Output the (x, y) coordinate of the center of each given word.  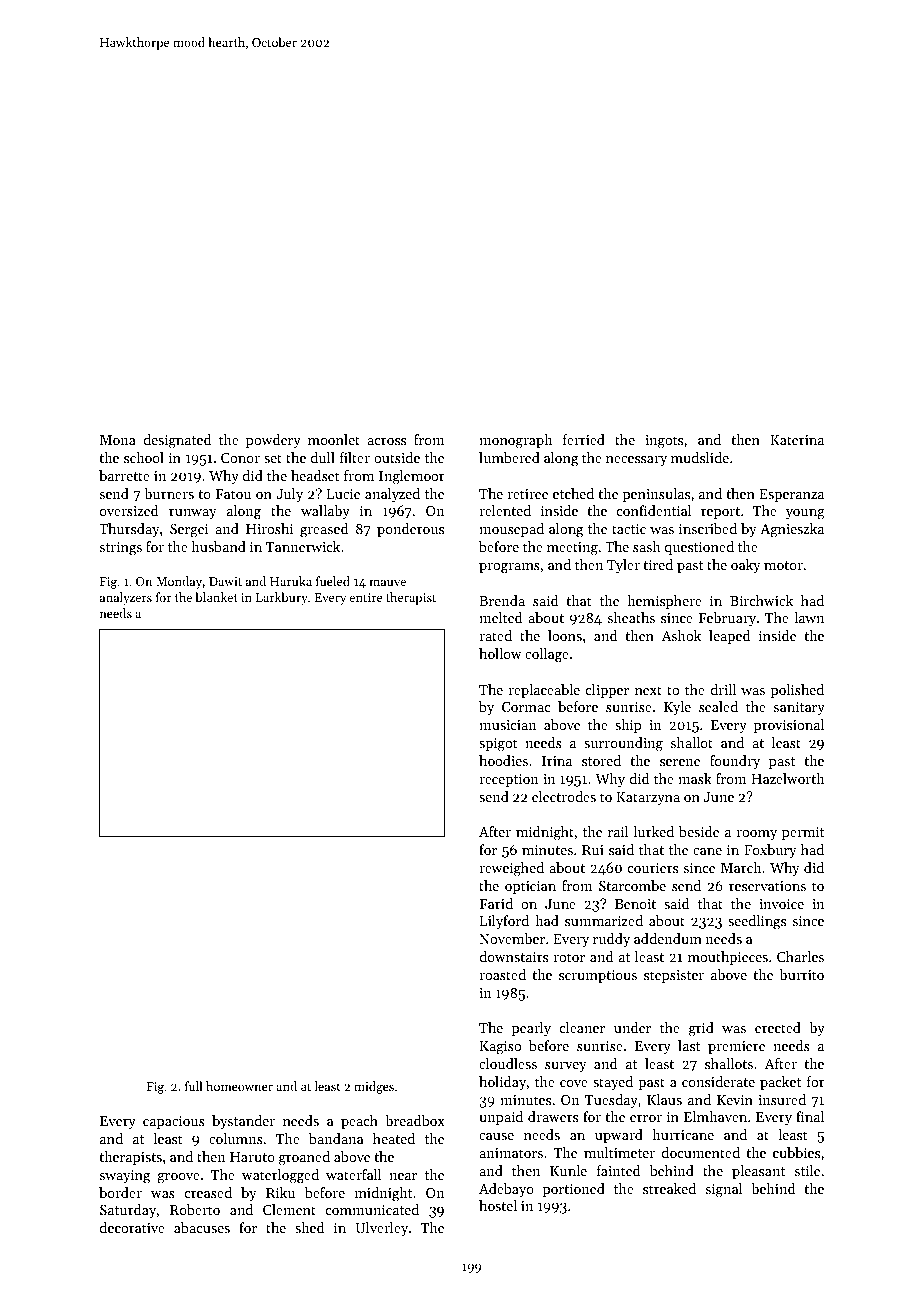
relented (505, 510)
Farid (496, 903)
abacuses (202, 1227)
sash (647, 546)
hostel (498, 1205)
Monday (179, 582)
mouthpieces (728, 958)
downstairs (513, 956)
